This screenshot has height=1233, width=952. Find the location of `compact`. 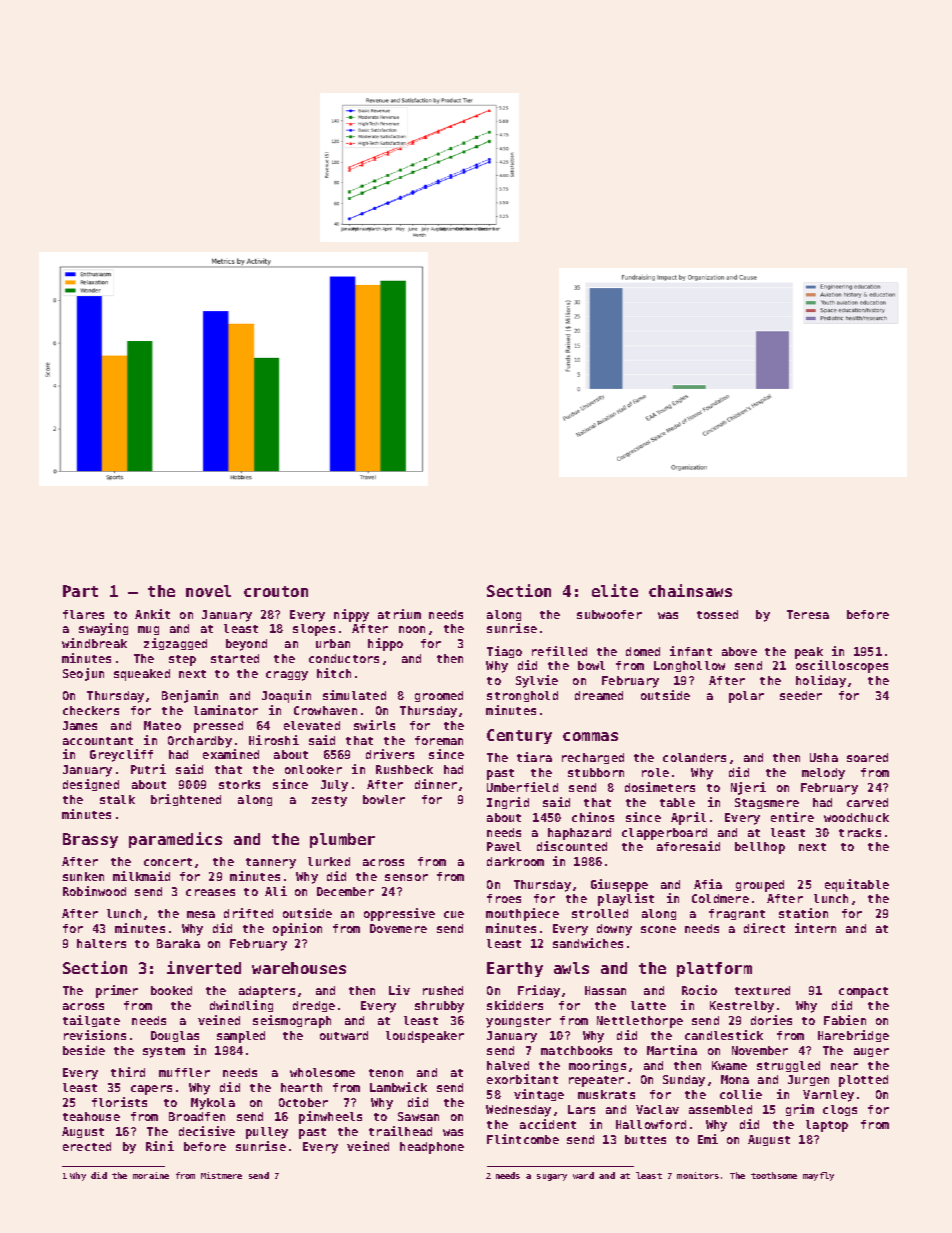

compact is located at coordinates (863, 992).
